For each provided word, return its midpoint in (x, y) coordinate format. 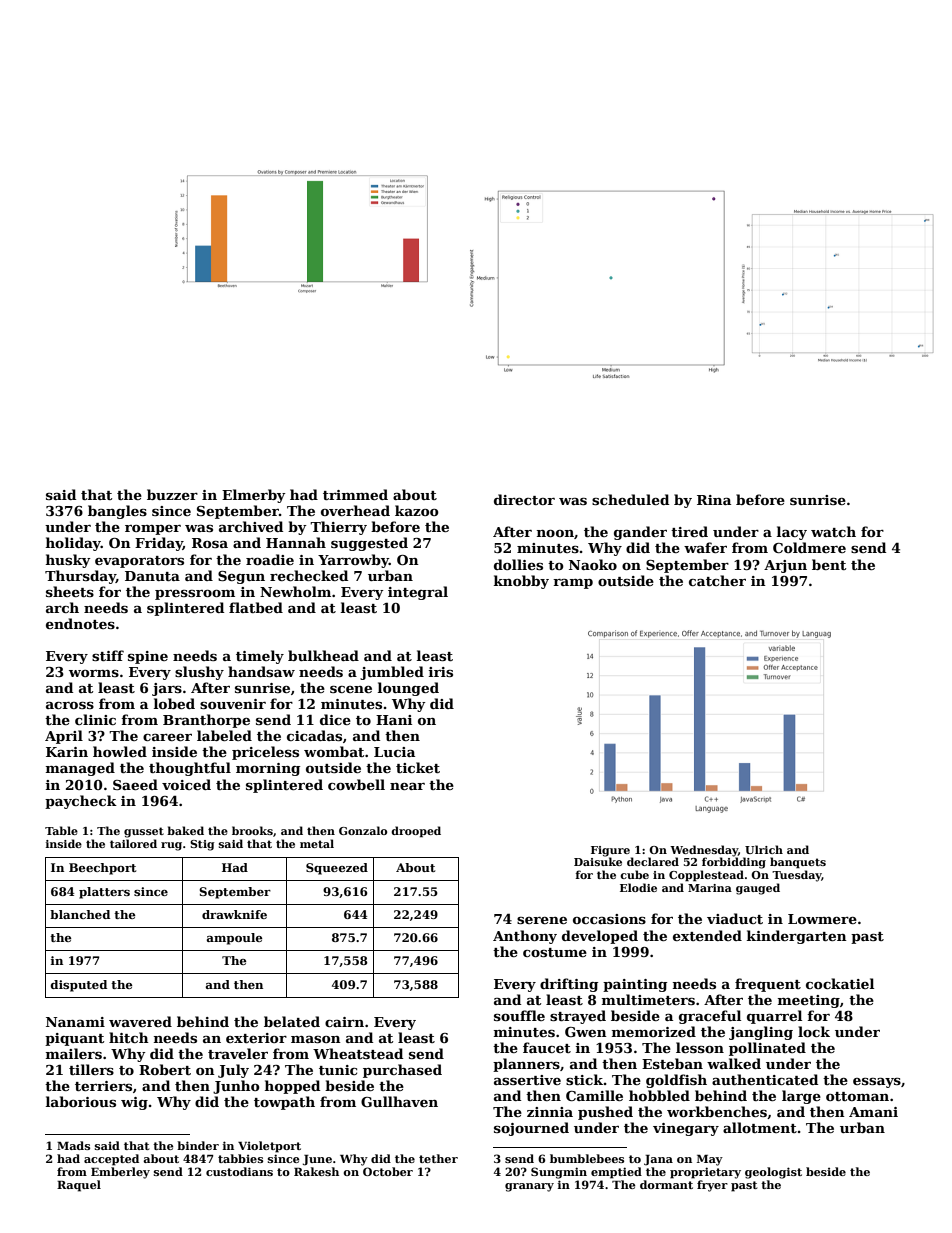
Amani (873, 1112)
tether (438, 1158)
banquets (798, 863)
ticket (418, 767)
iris (441, 672)
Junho (236, 1087)
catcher (717, 580)
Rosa (210, 543)
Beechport (102, 869)
